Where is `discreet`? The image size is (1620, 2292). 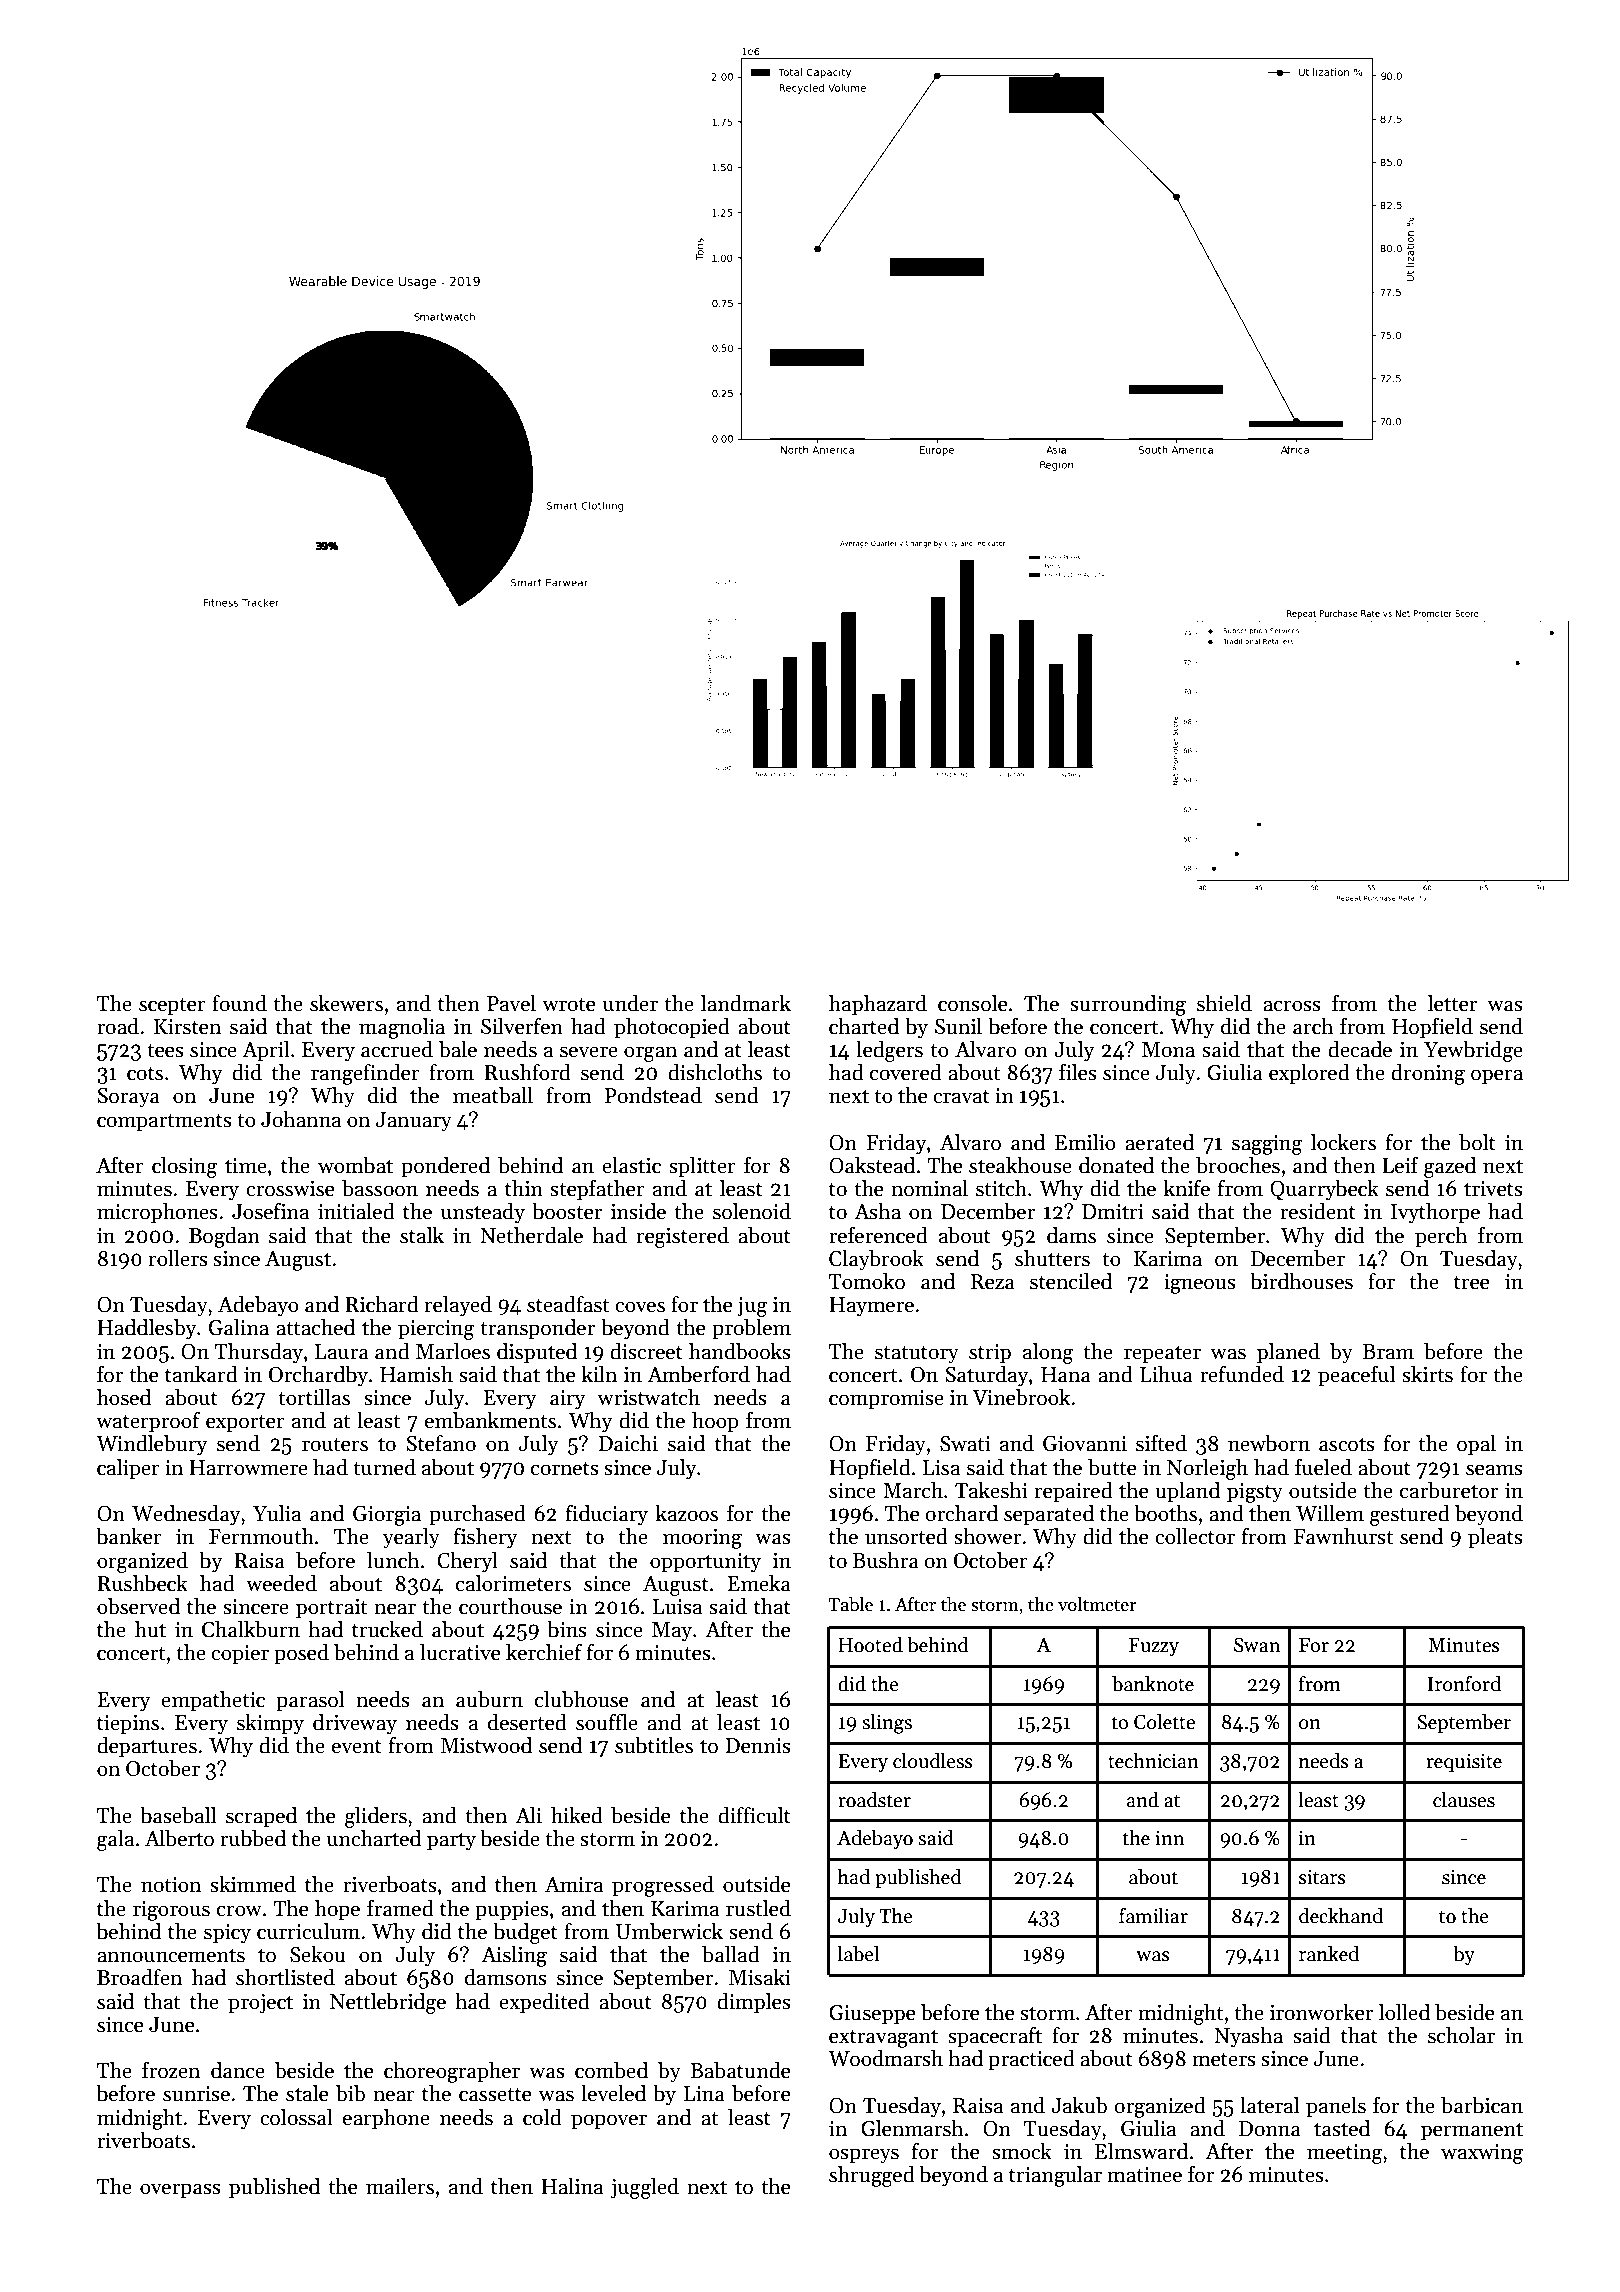 discreet is located at coordinates (646, 1351).
